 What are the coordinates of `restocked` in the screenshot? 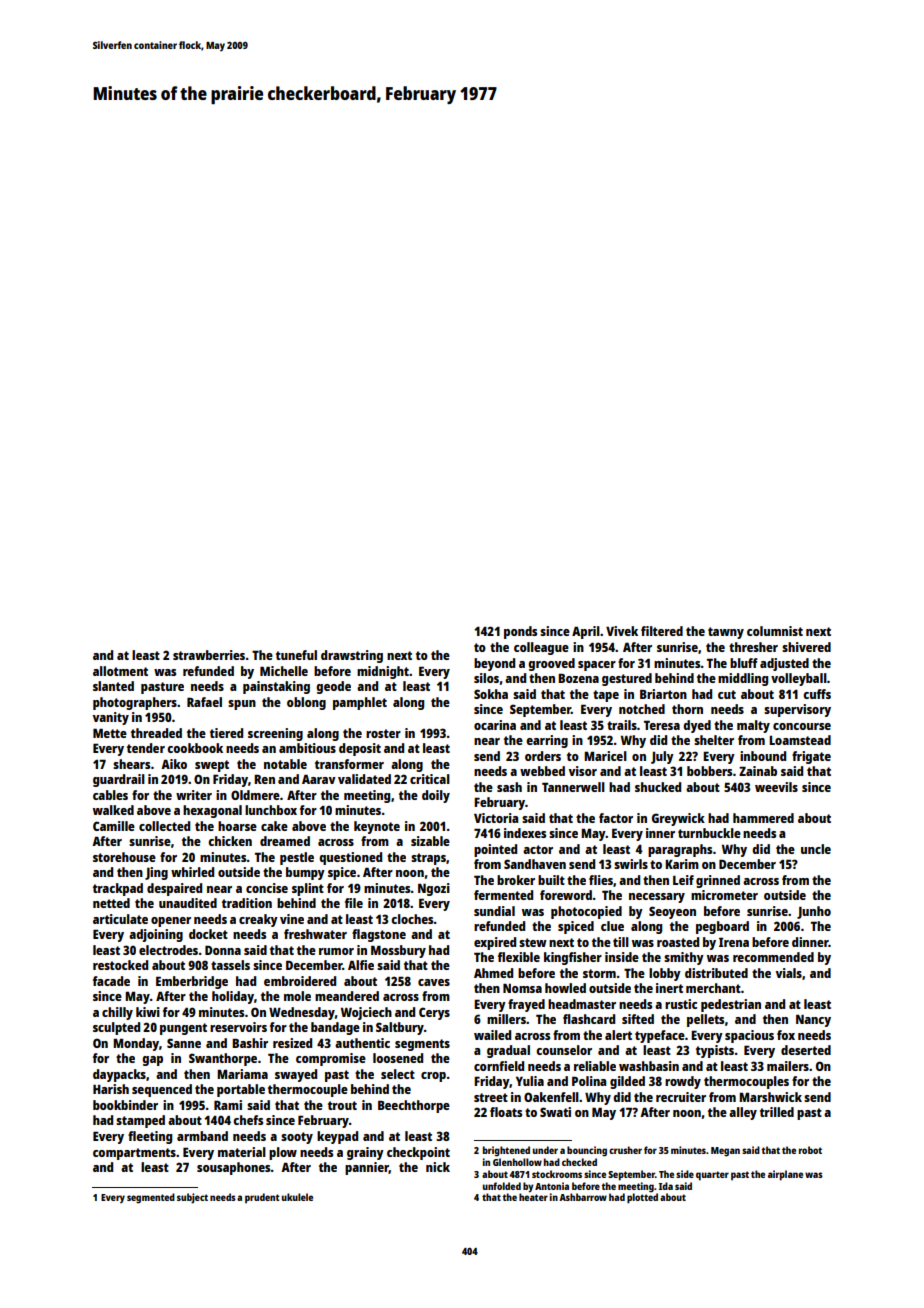 It's located at (120, 965).
